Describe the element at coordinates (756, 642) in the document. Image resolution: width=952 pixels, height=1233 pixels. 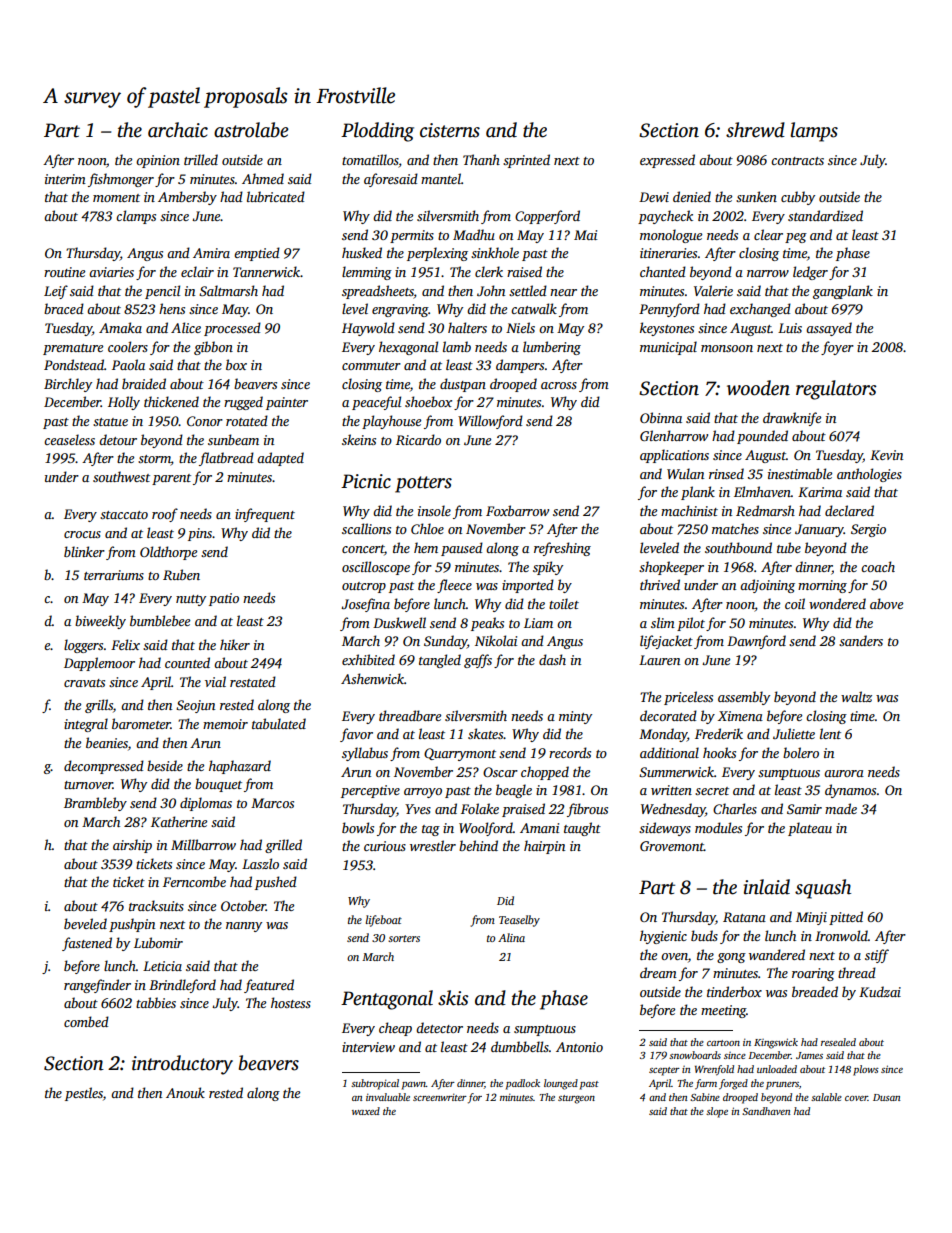
I see `Dawnford` at that location.
